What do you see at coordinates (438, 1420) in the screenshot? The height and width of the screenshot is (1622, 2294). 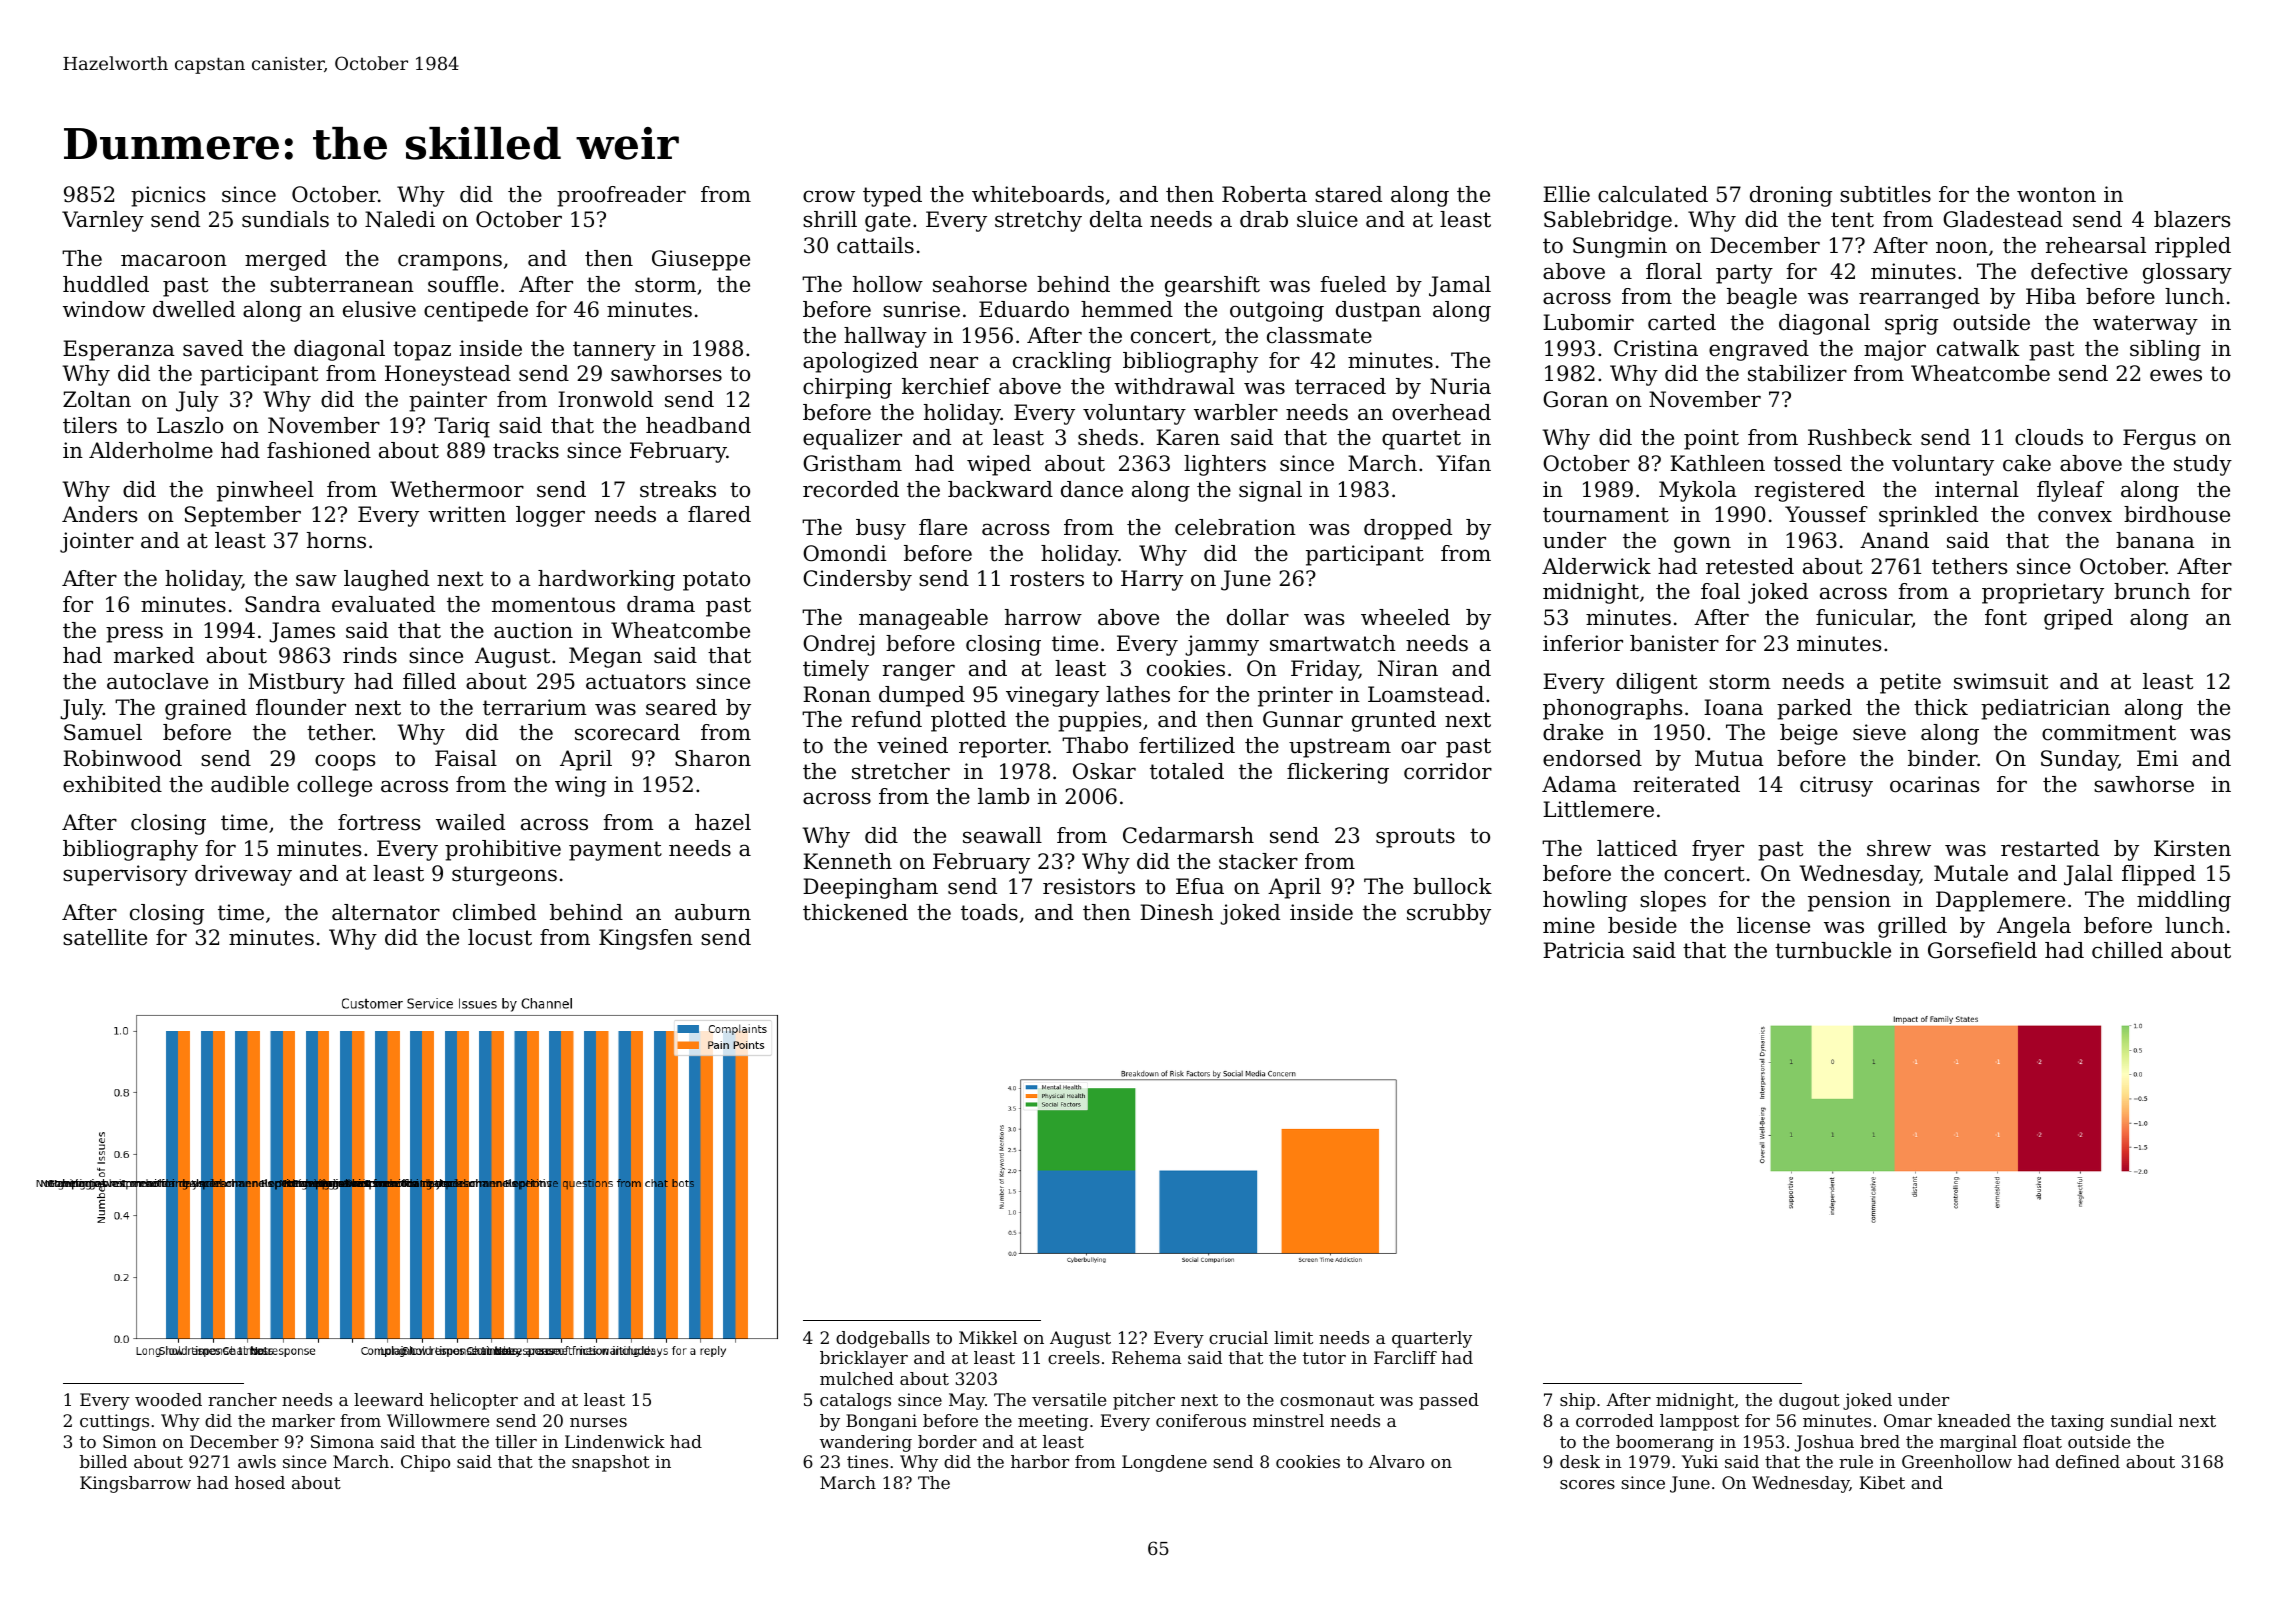 I see `Willowmere` at bounding box center [438, 1420].
